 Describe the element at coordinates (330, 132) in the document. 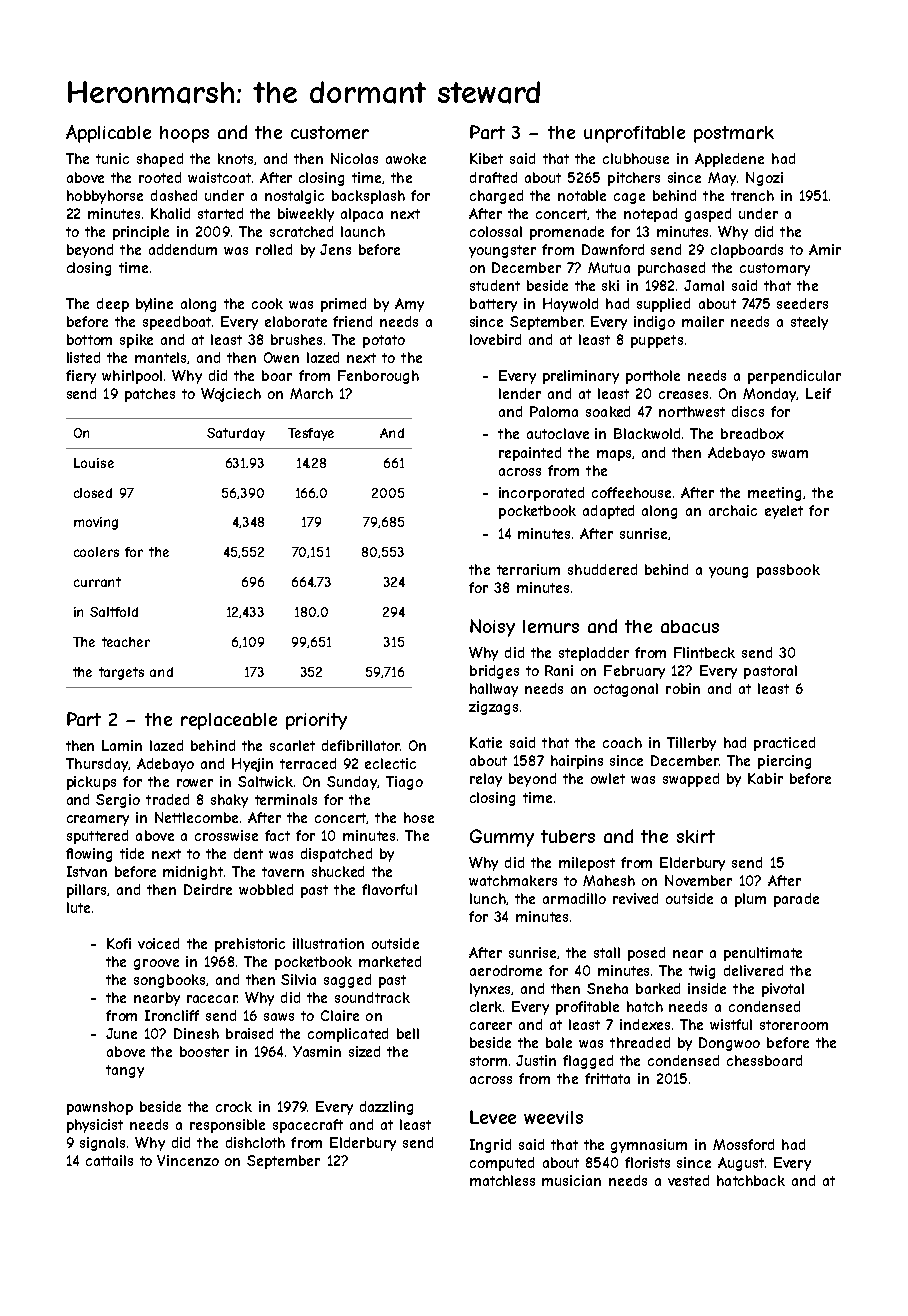

I see `customer` at that location.
